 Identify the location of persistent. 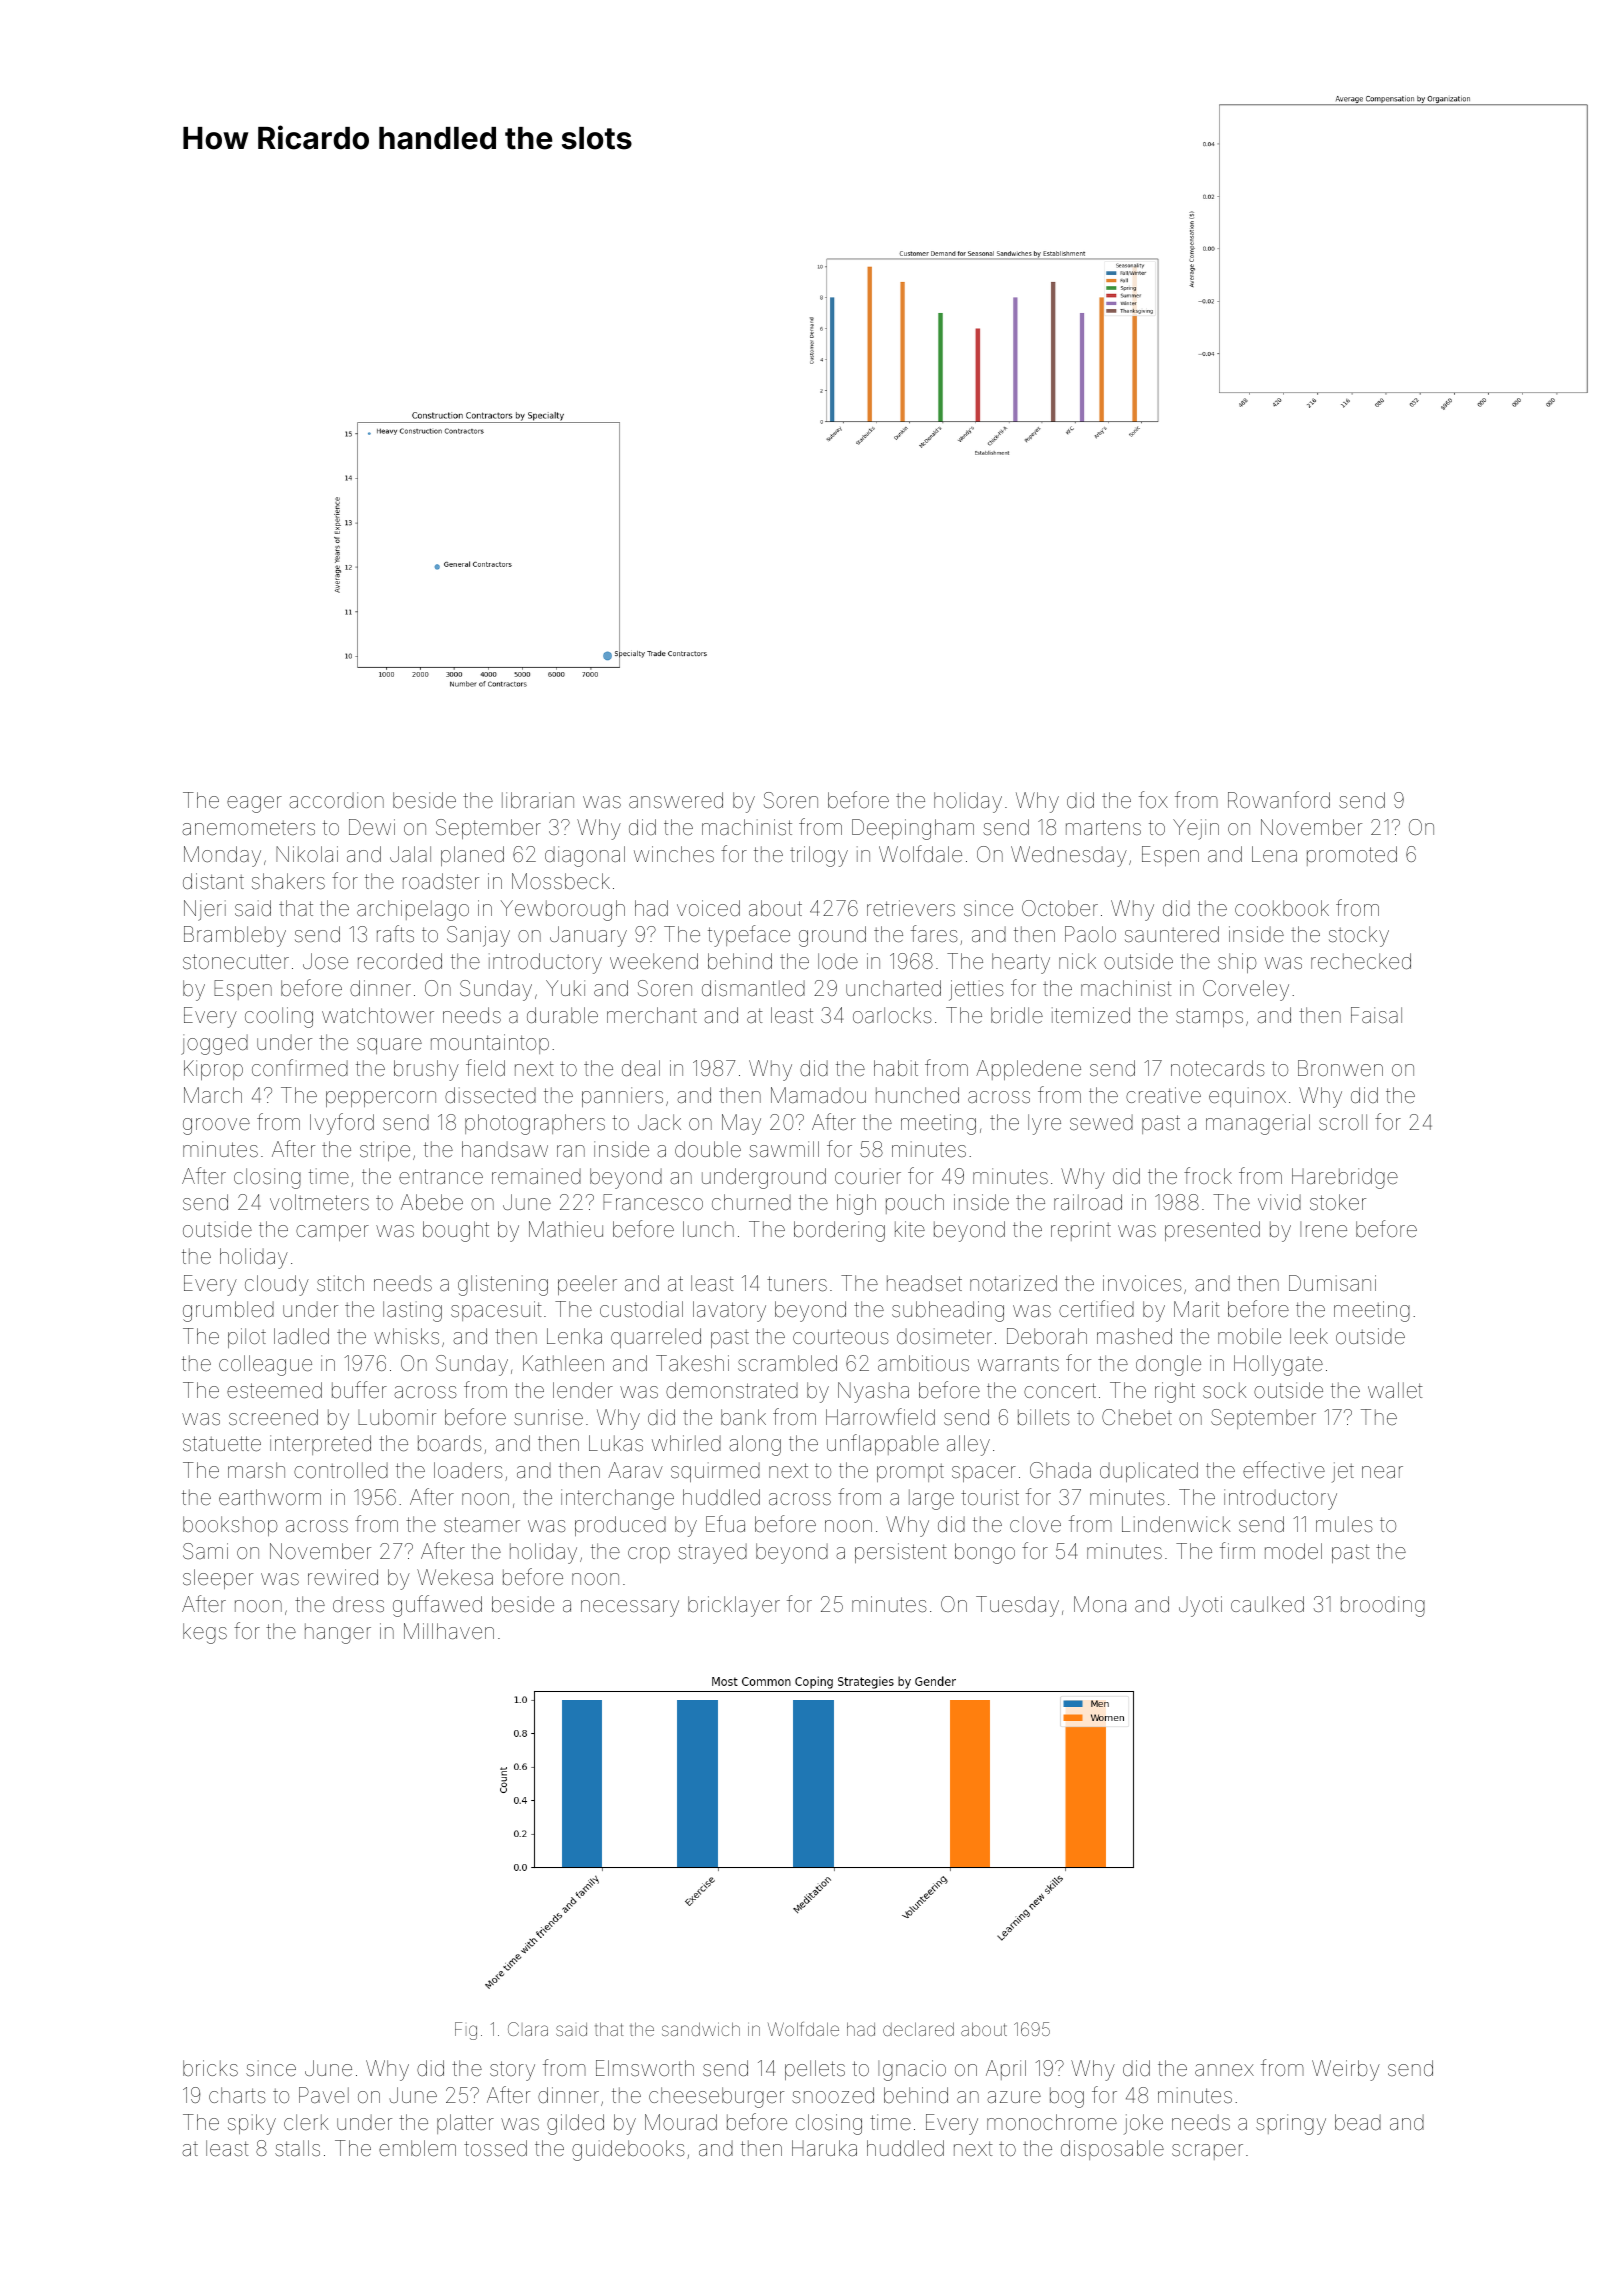
(901, 1553).
